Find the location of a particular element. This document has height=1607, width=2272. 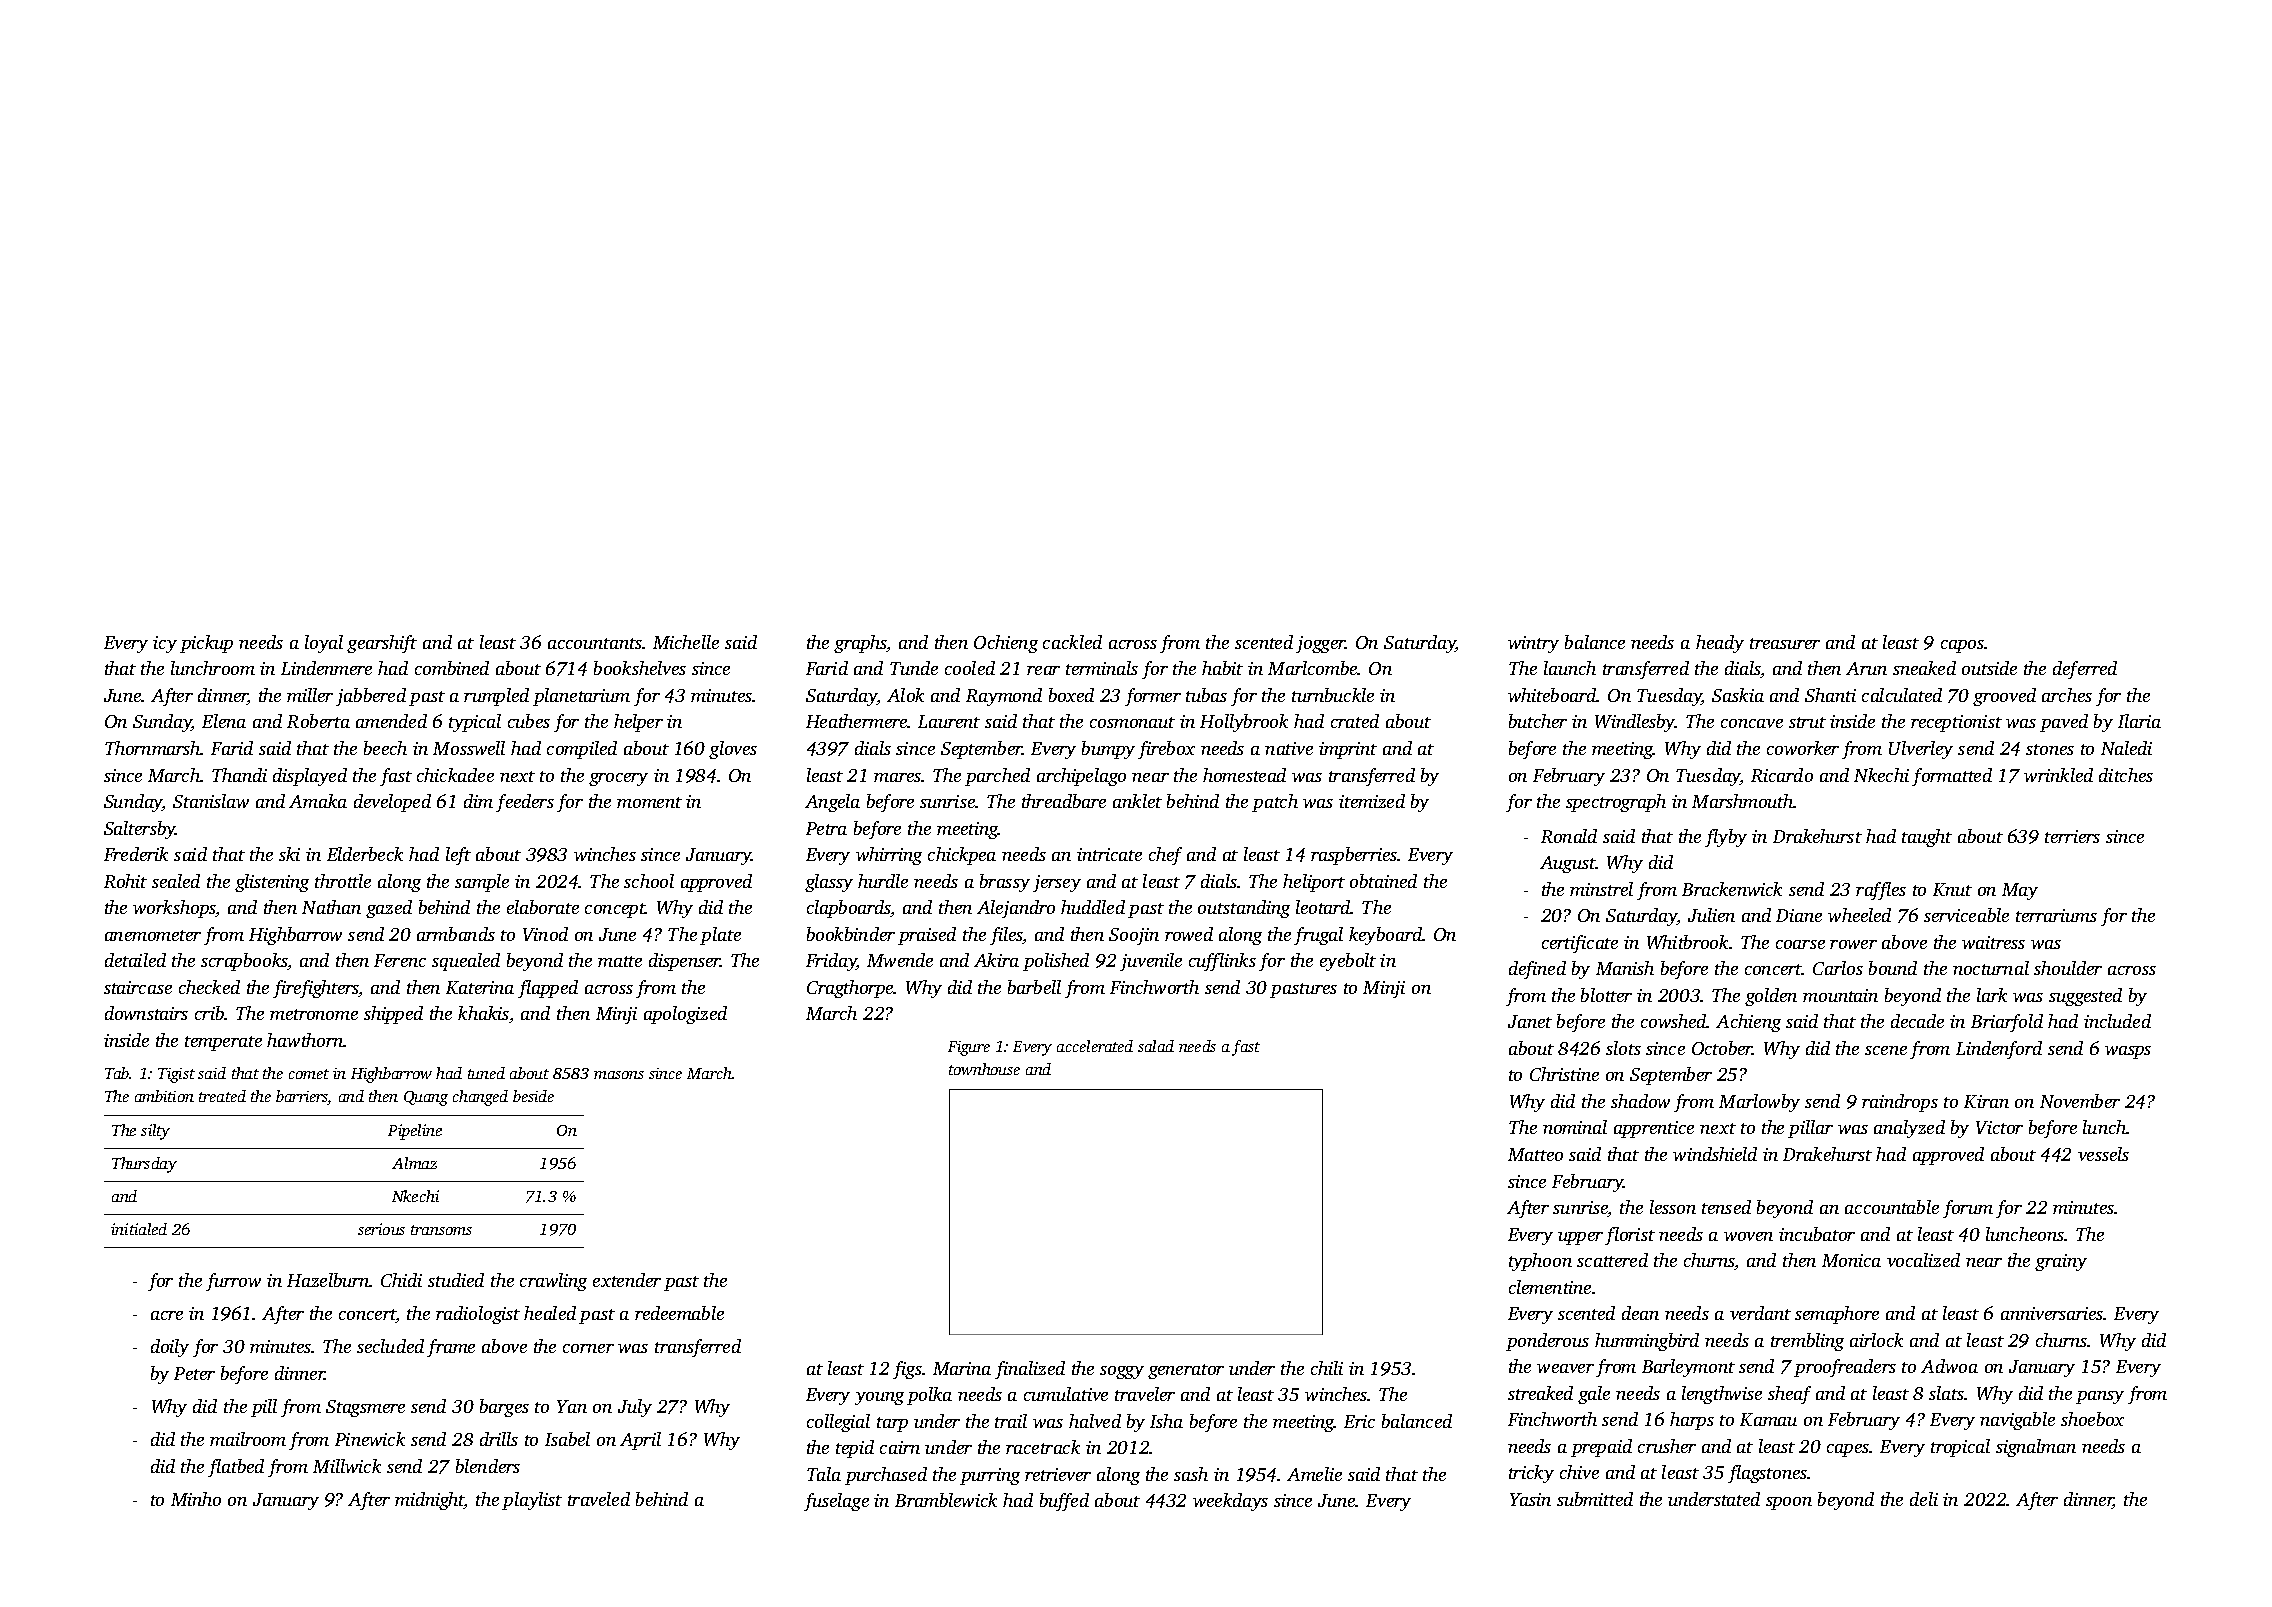

August is located at coordinates (1568, 864).
